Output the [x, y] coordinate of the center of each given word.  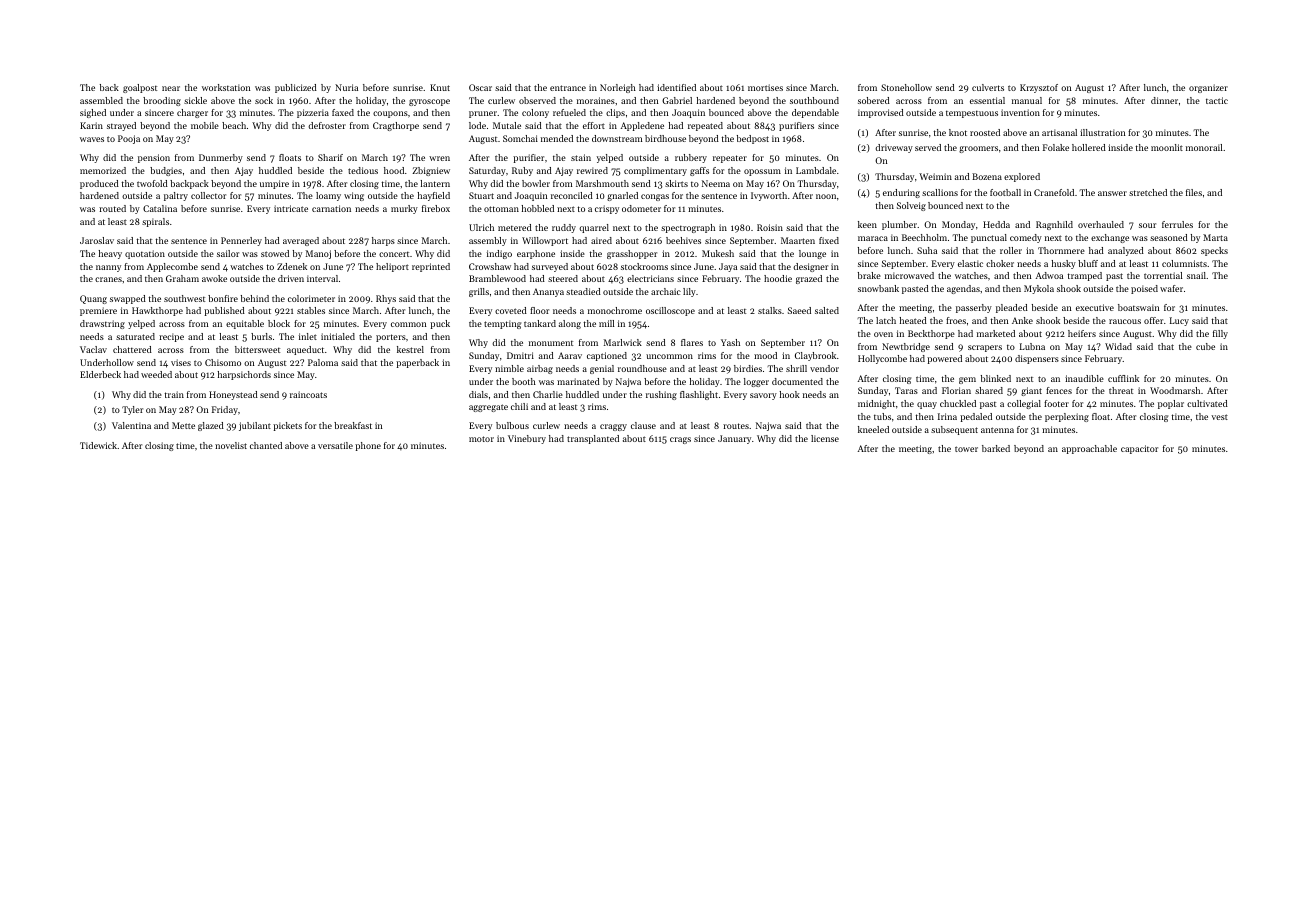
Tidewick [98, 445]
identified [676, 87]
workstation [226, 87]
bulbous [512, 425]
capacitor [1139, 449]
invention [1020, 112]
